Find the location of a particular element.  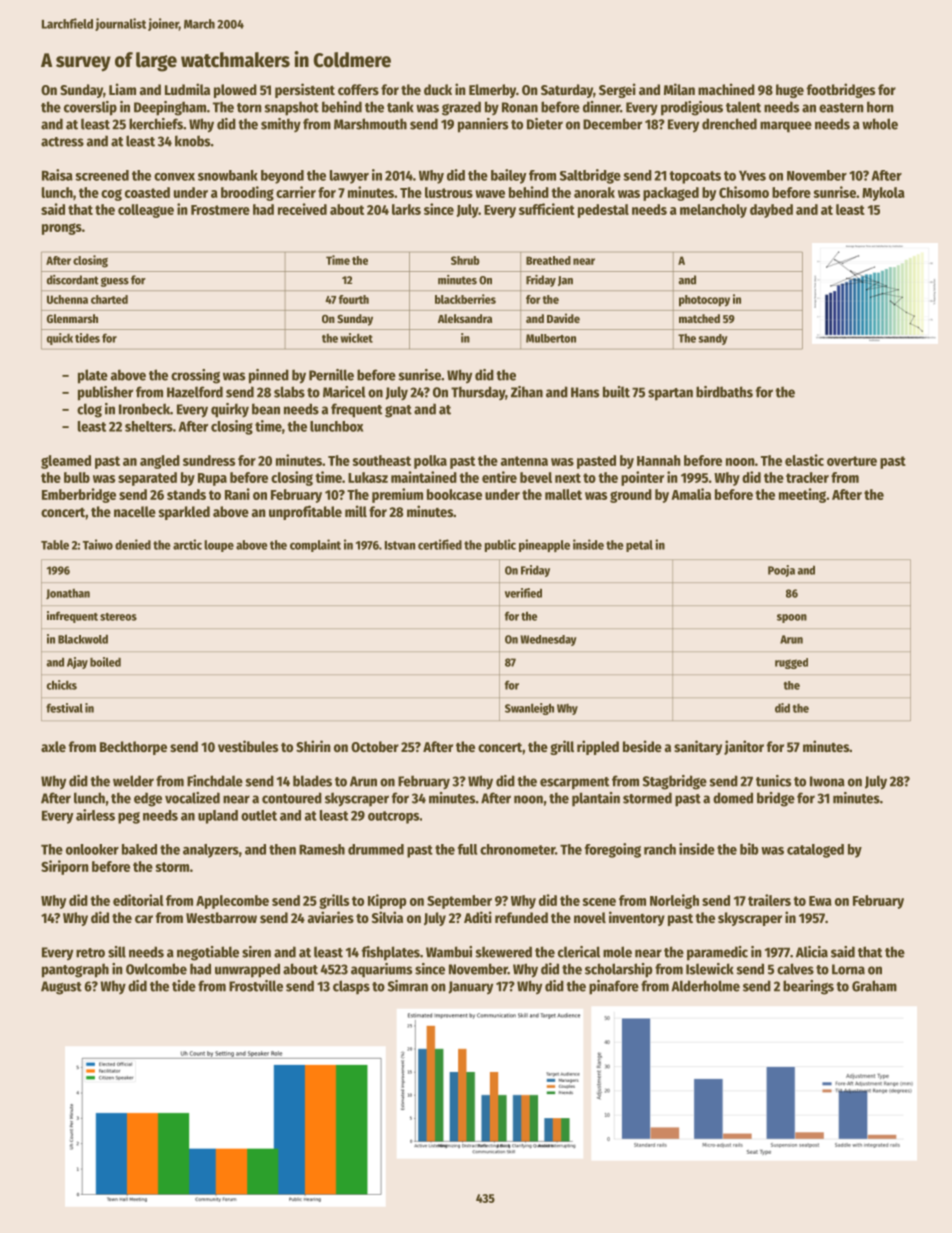

Raisa is located at coordinates (57, 175).
